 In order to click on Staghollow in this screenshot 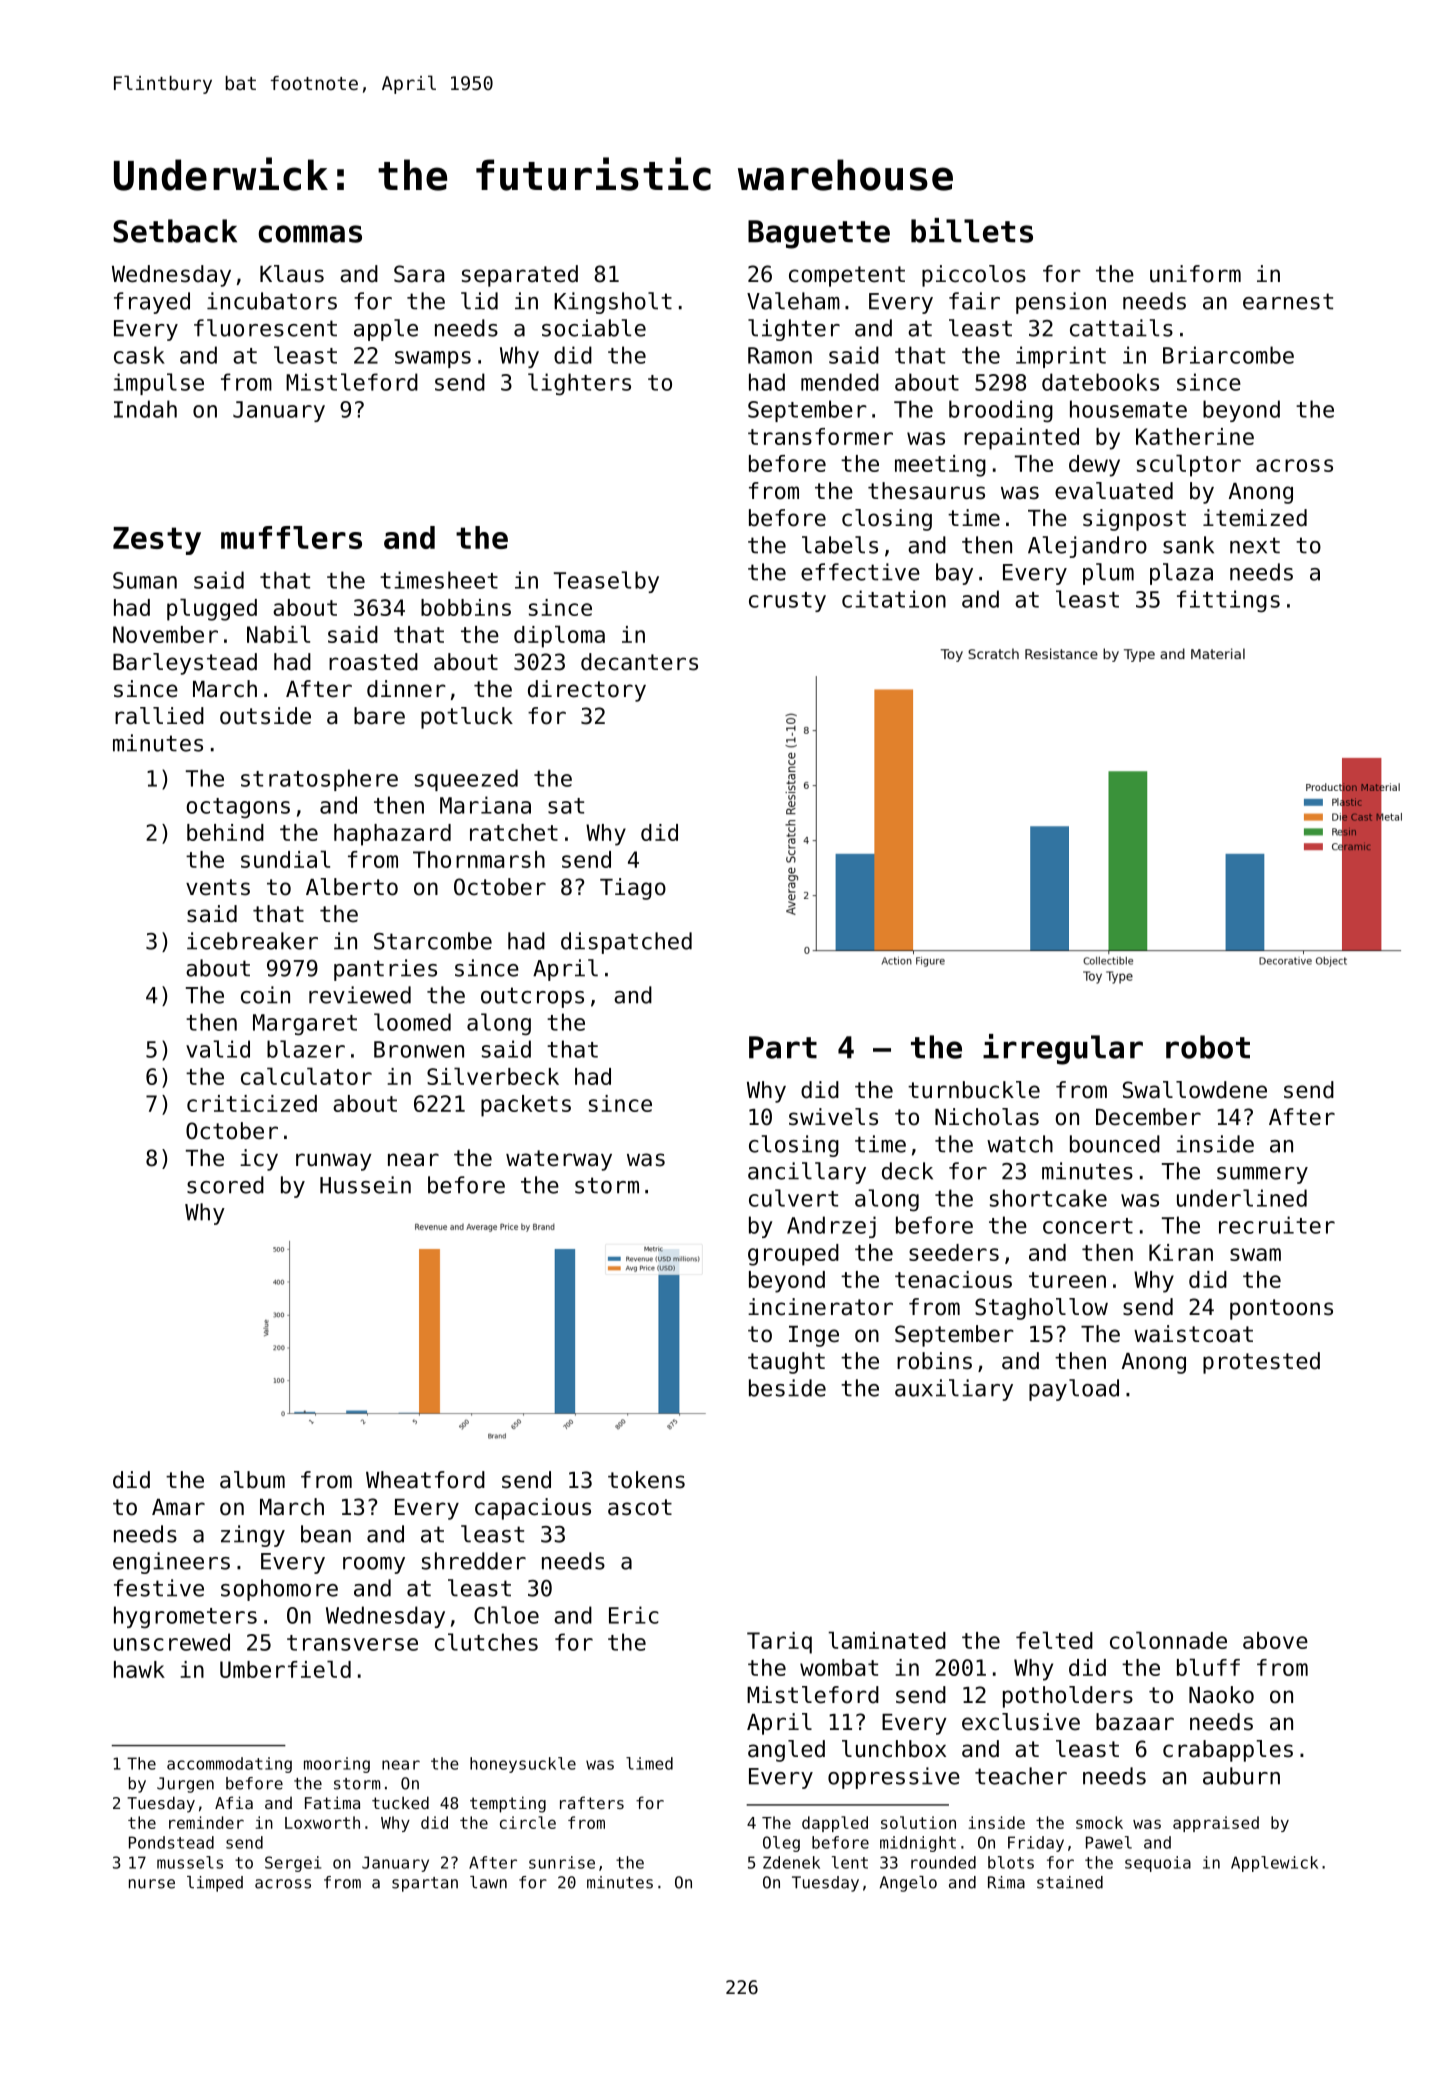, I will do `click(1041, 1309)`.
